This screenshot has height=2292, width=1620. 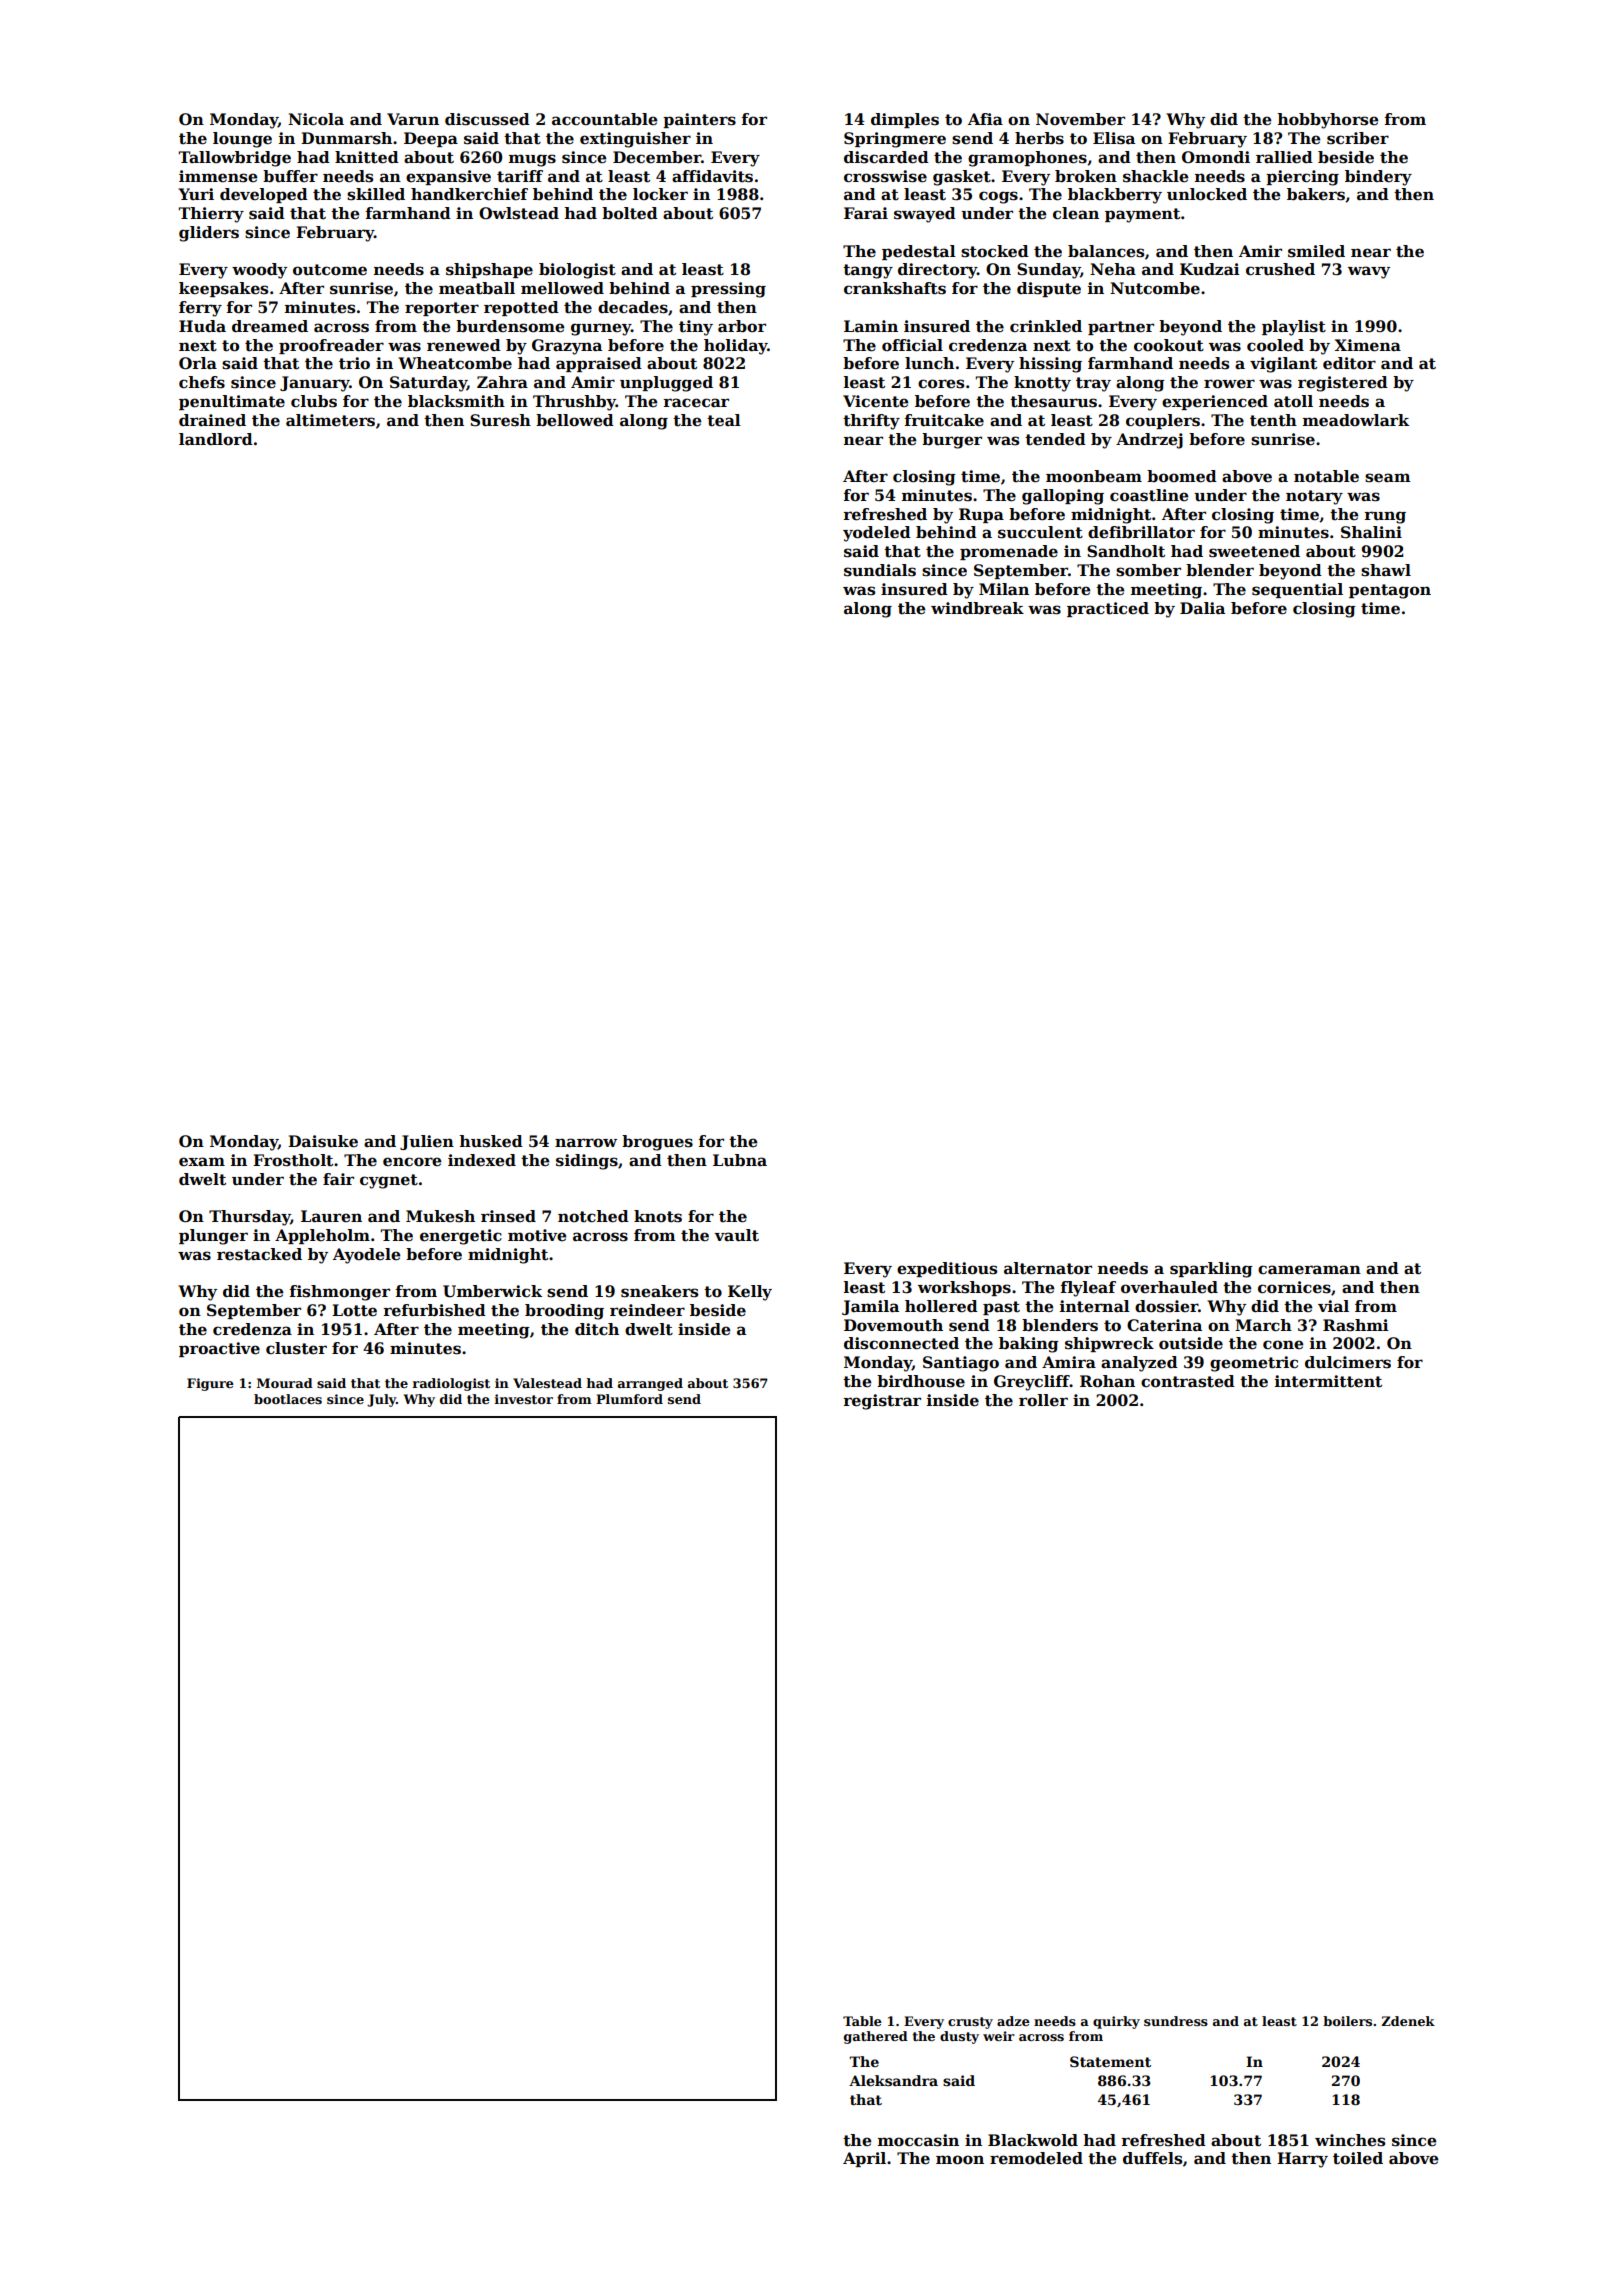 What do you see at coordinates (1309, 1270) in the screenshot?
I see `cameraman` at bounding box center [1309, 1270].
